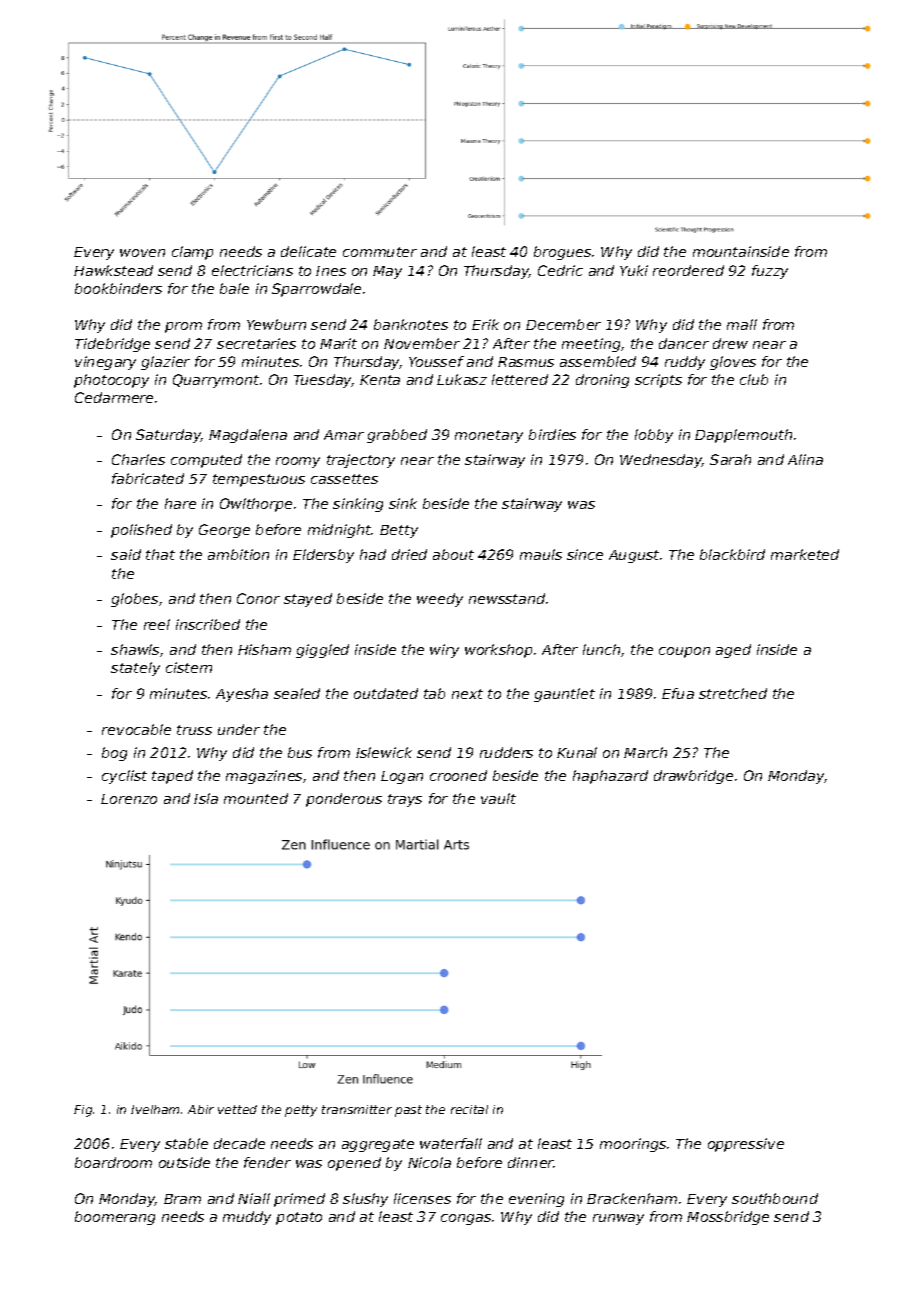 The height and width of the screenshot is (1308, 924). I want to click on commuter, so click(380, 252).
